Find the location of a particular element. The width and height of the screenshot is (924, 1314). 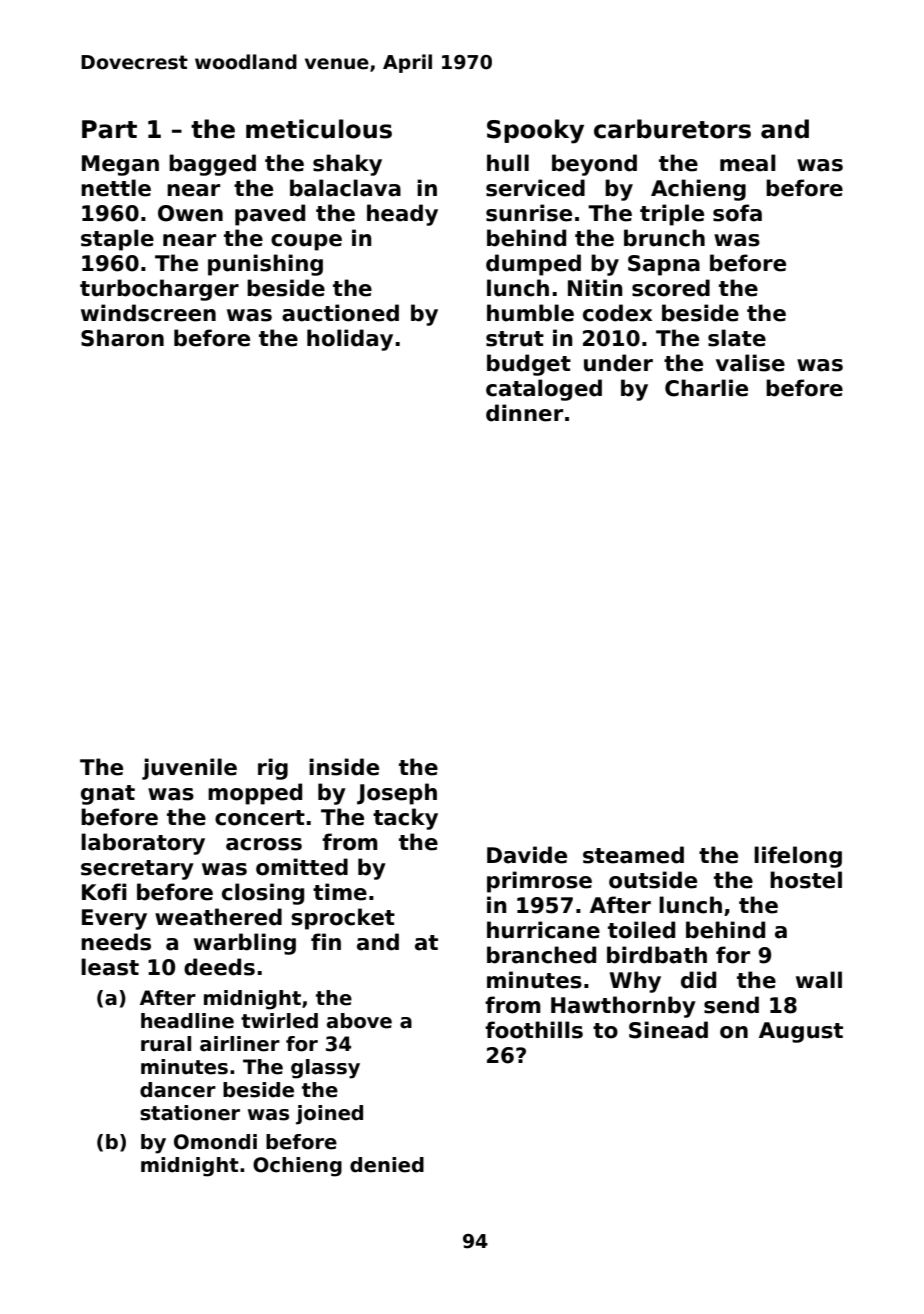

dancer is located at coordinates (178, 1090).
